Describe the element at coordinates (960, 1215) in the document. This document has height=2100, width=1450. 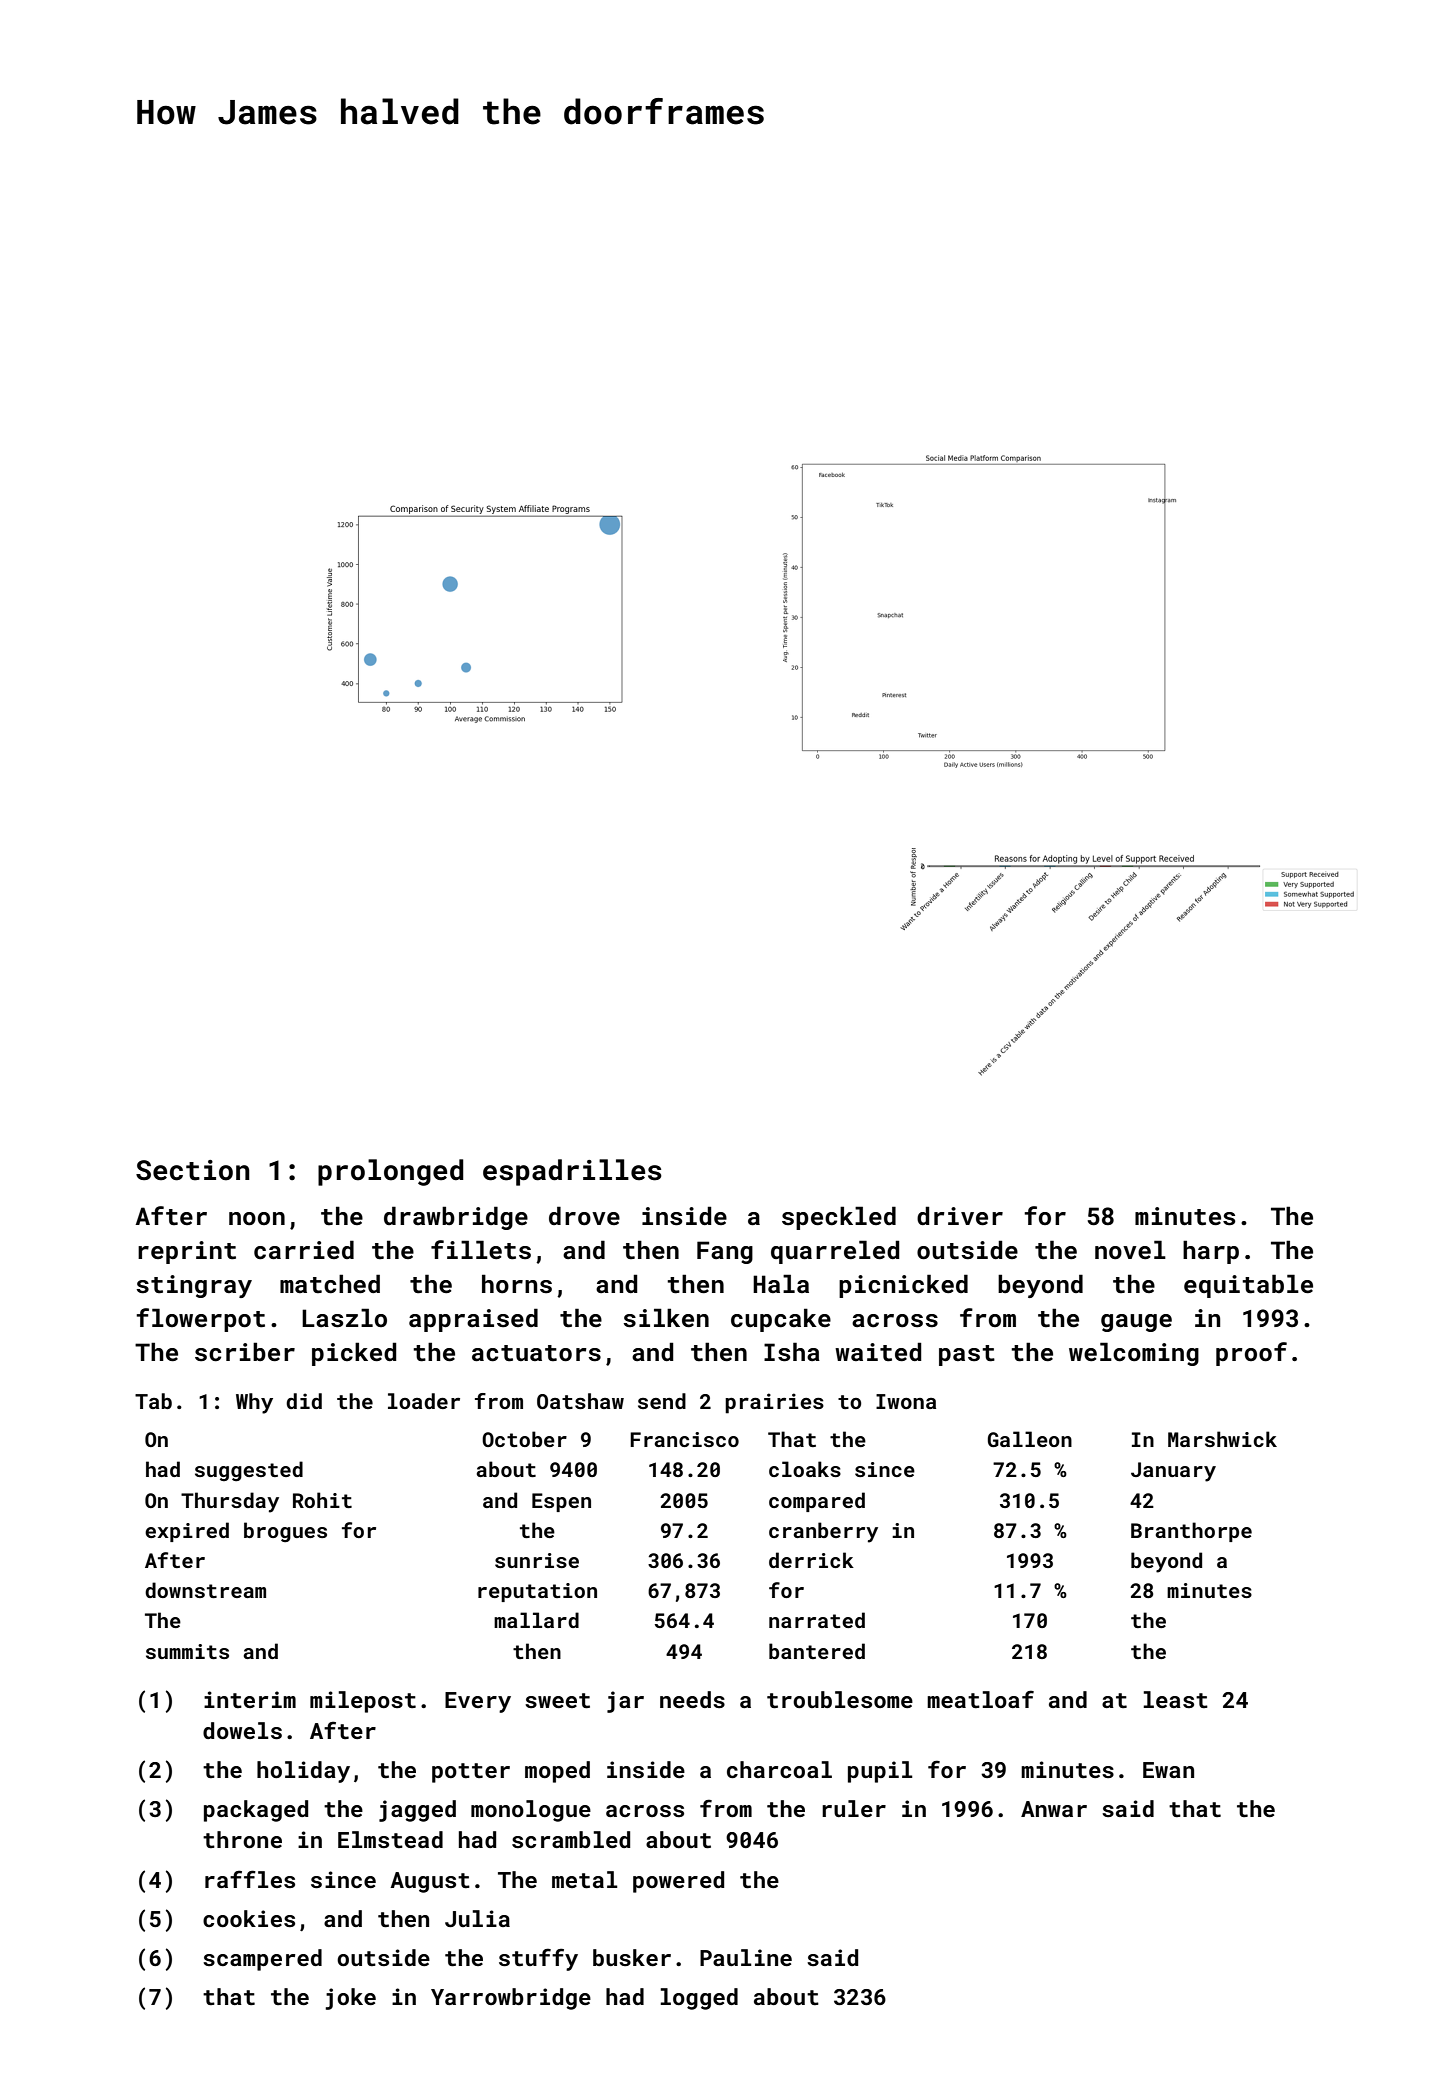
I see `driver` at that location.
